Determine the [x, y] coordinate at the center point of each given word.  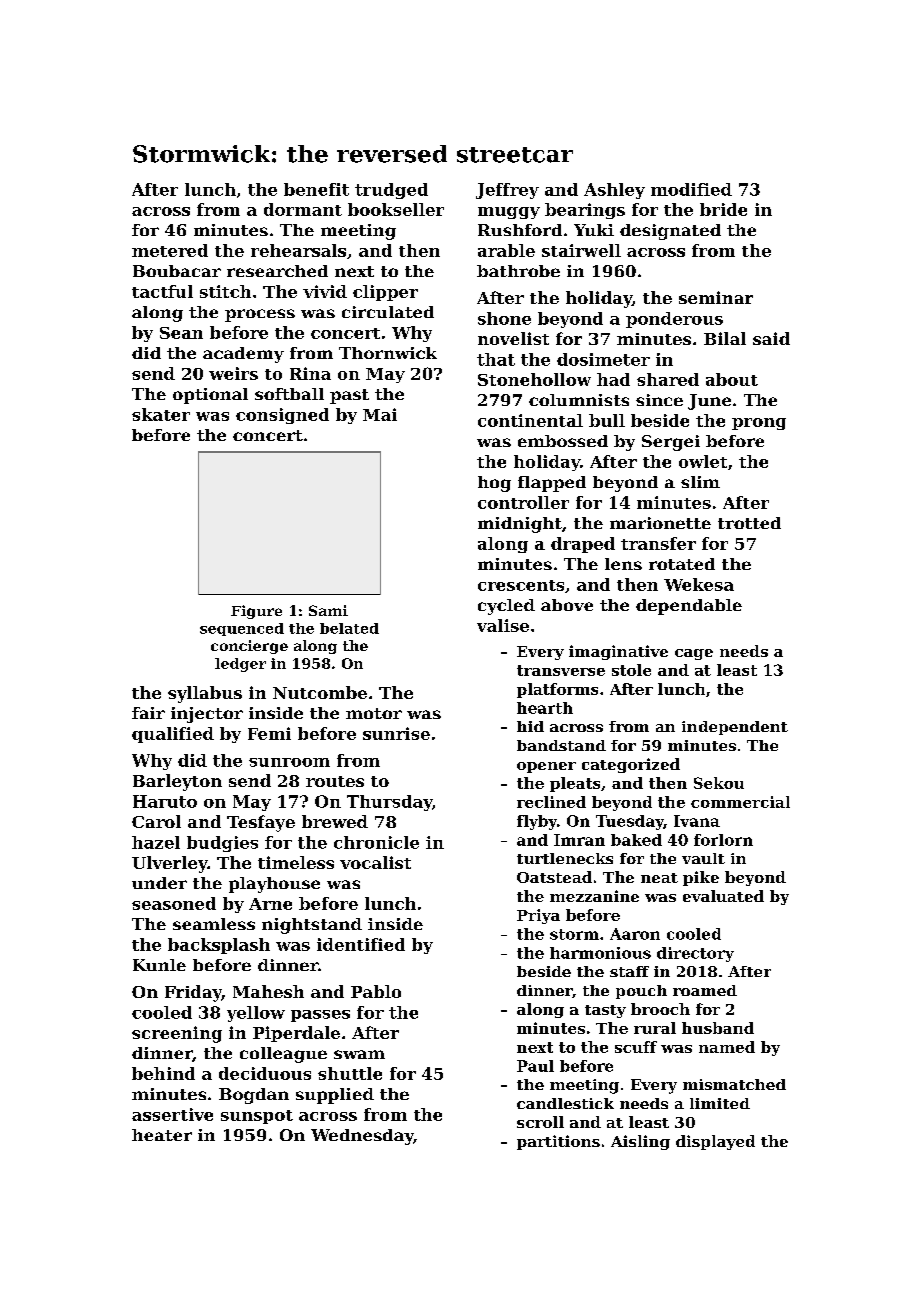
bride [723, 209]
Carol [156, 821]
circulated [388, 312]
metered [170, 250]
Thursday [389, 803]
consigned [282, 416]
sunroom [289, 762]
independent [735, 728]
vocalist [375, 862]
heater [162, 1135]
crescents [521, 585]
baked [636, 840]
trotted [749, 523]
